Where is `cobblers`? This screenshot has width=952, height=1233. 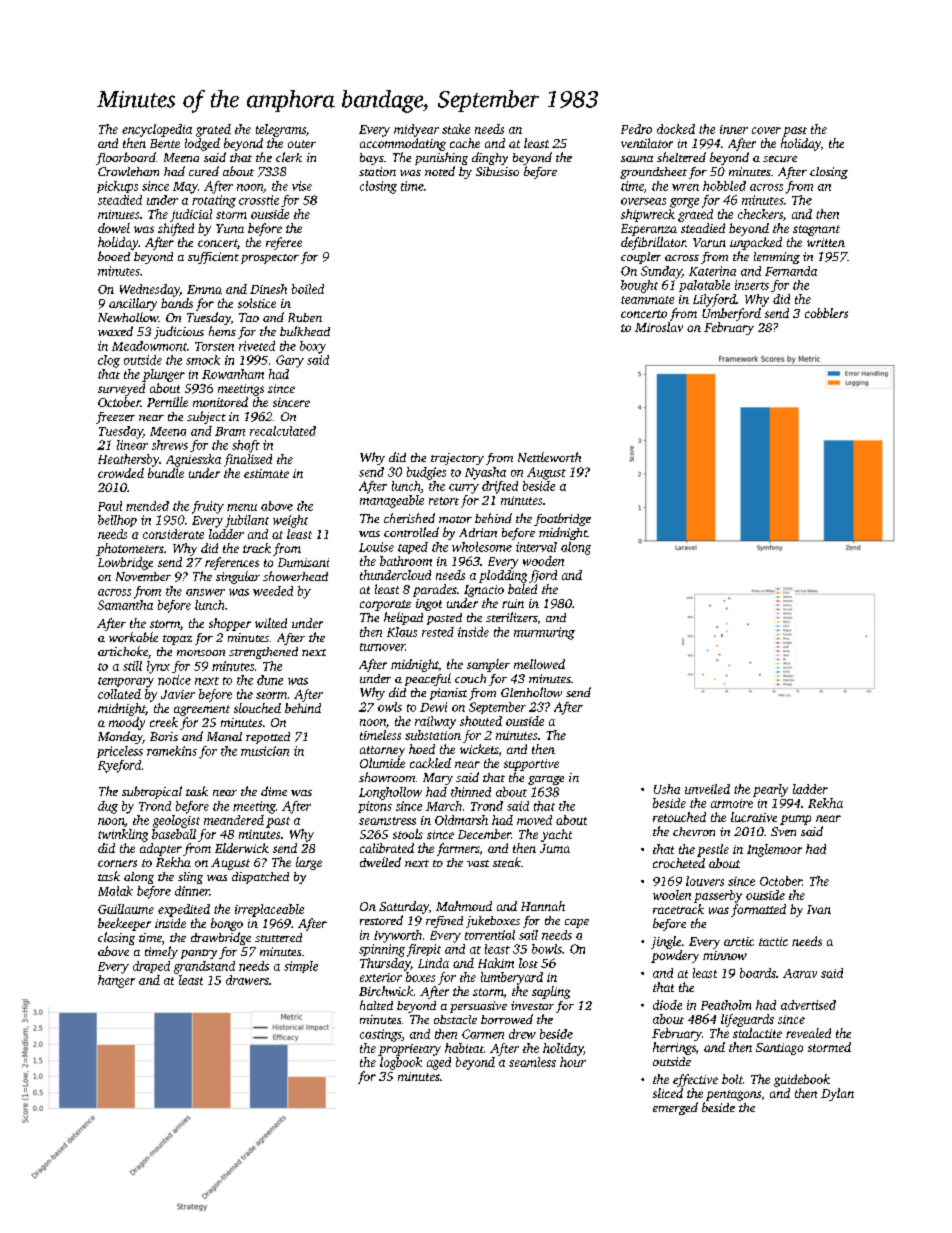
cobblers is located at coordinates (826, 313).
